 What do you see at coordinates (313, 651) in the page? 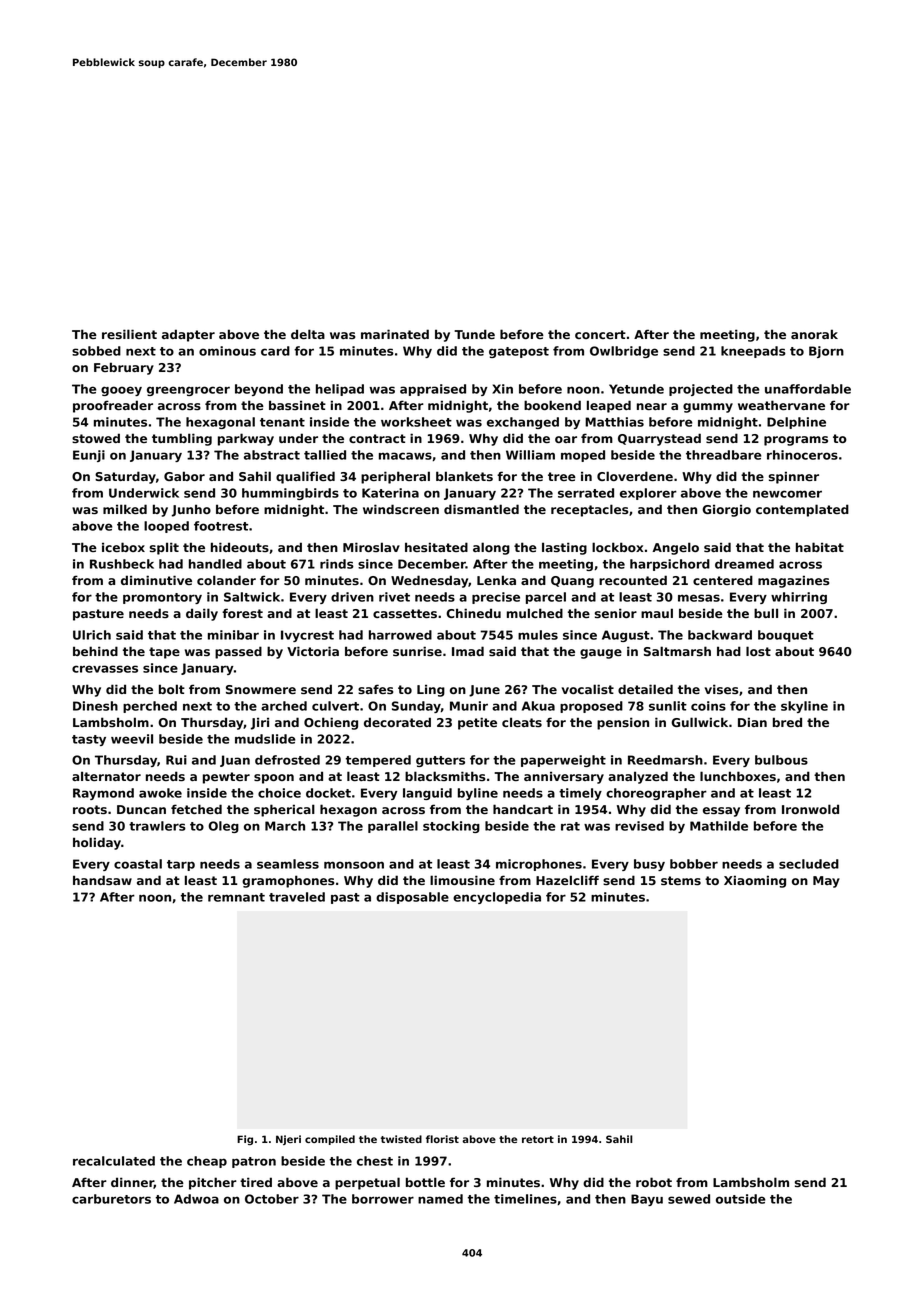
I see `Victoria` at bounding box center [313, 651].
